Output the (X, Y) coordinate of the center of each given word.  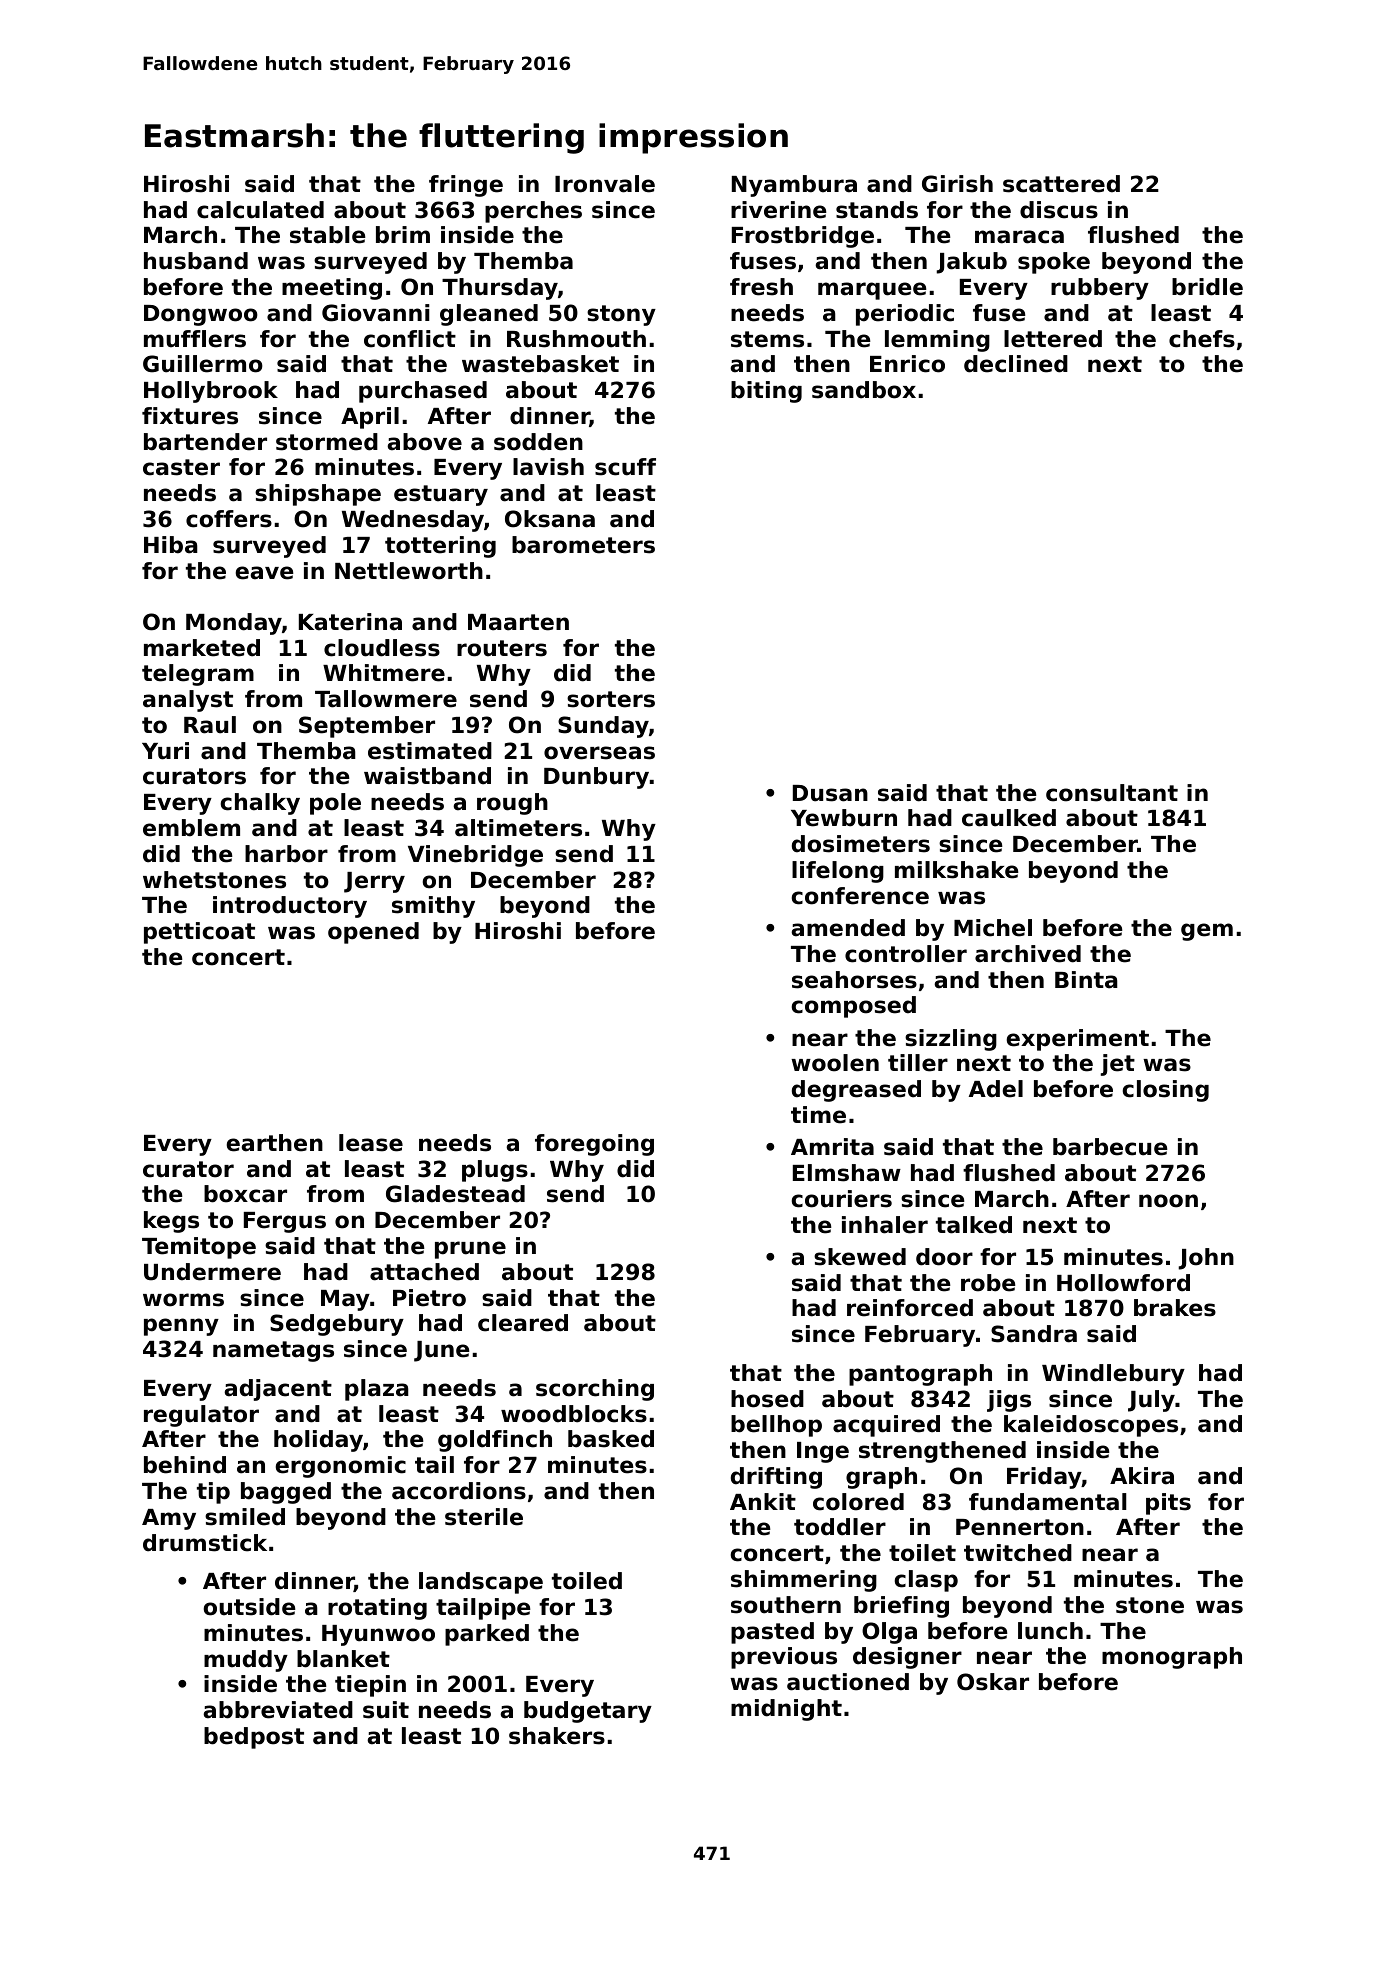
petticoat (199, 933)
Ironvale (605, 184)
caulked (1009, 818)
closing (1166, 1091)
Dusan (830, 793)
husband (196, 261)
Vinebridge (475, 856)
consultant (1112, 793)
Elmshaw (847, 1173)
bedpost (254, 1738)
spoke (1054, 263)
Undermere (212, 1272)
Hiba (171, 545)
